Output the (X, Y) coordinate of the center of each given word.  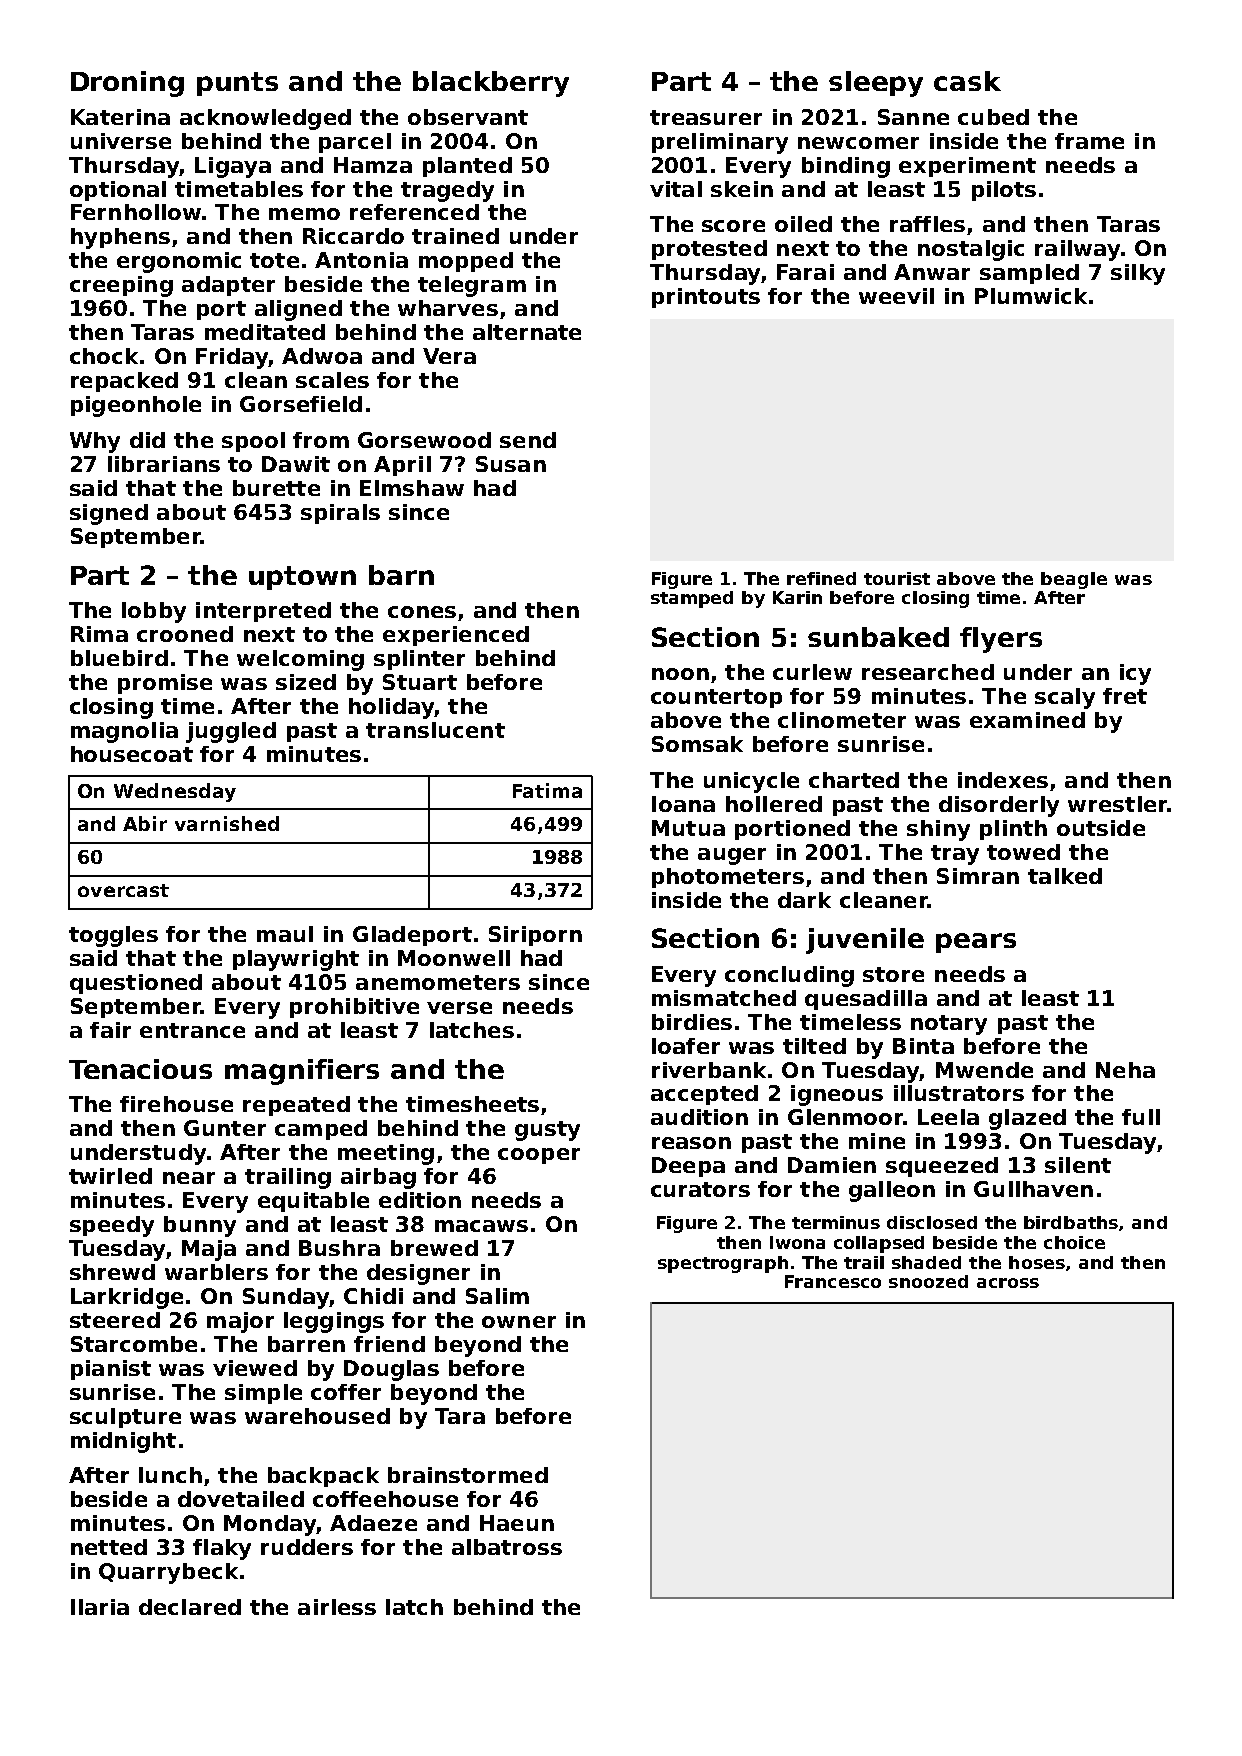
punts (237, 84)
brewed (434, 1248)
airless (337, 1607)
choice (1074, 1242)
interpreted (263, 612)
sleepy (876, 84)
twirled (110, 1176)
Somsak (697, 744)
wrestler (1118, 804)
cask (967, 81)
